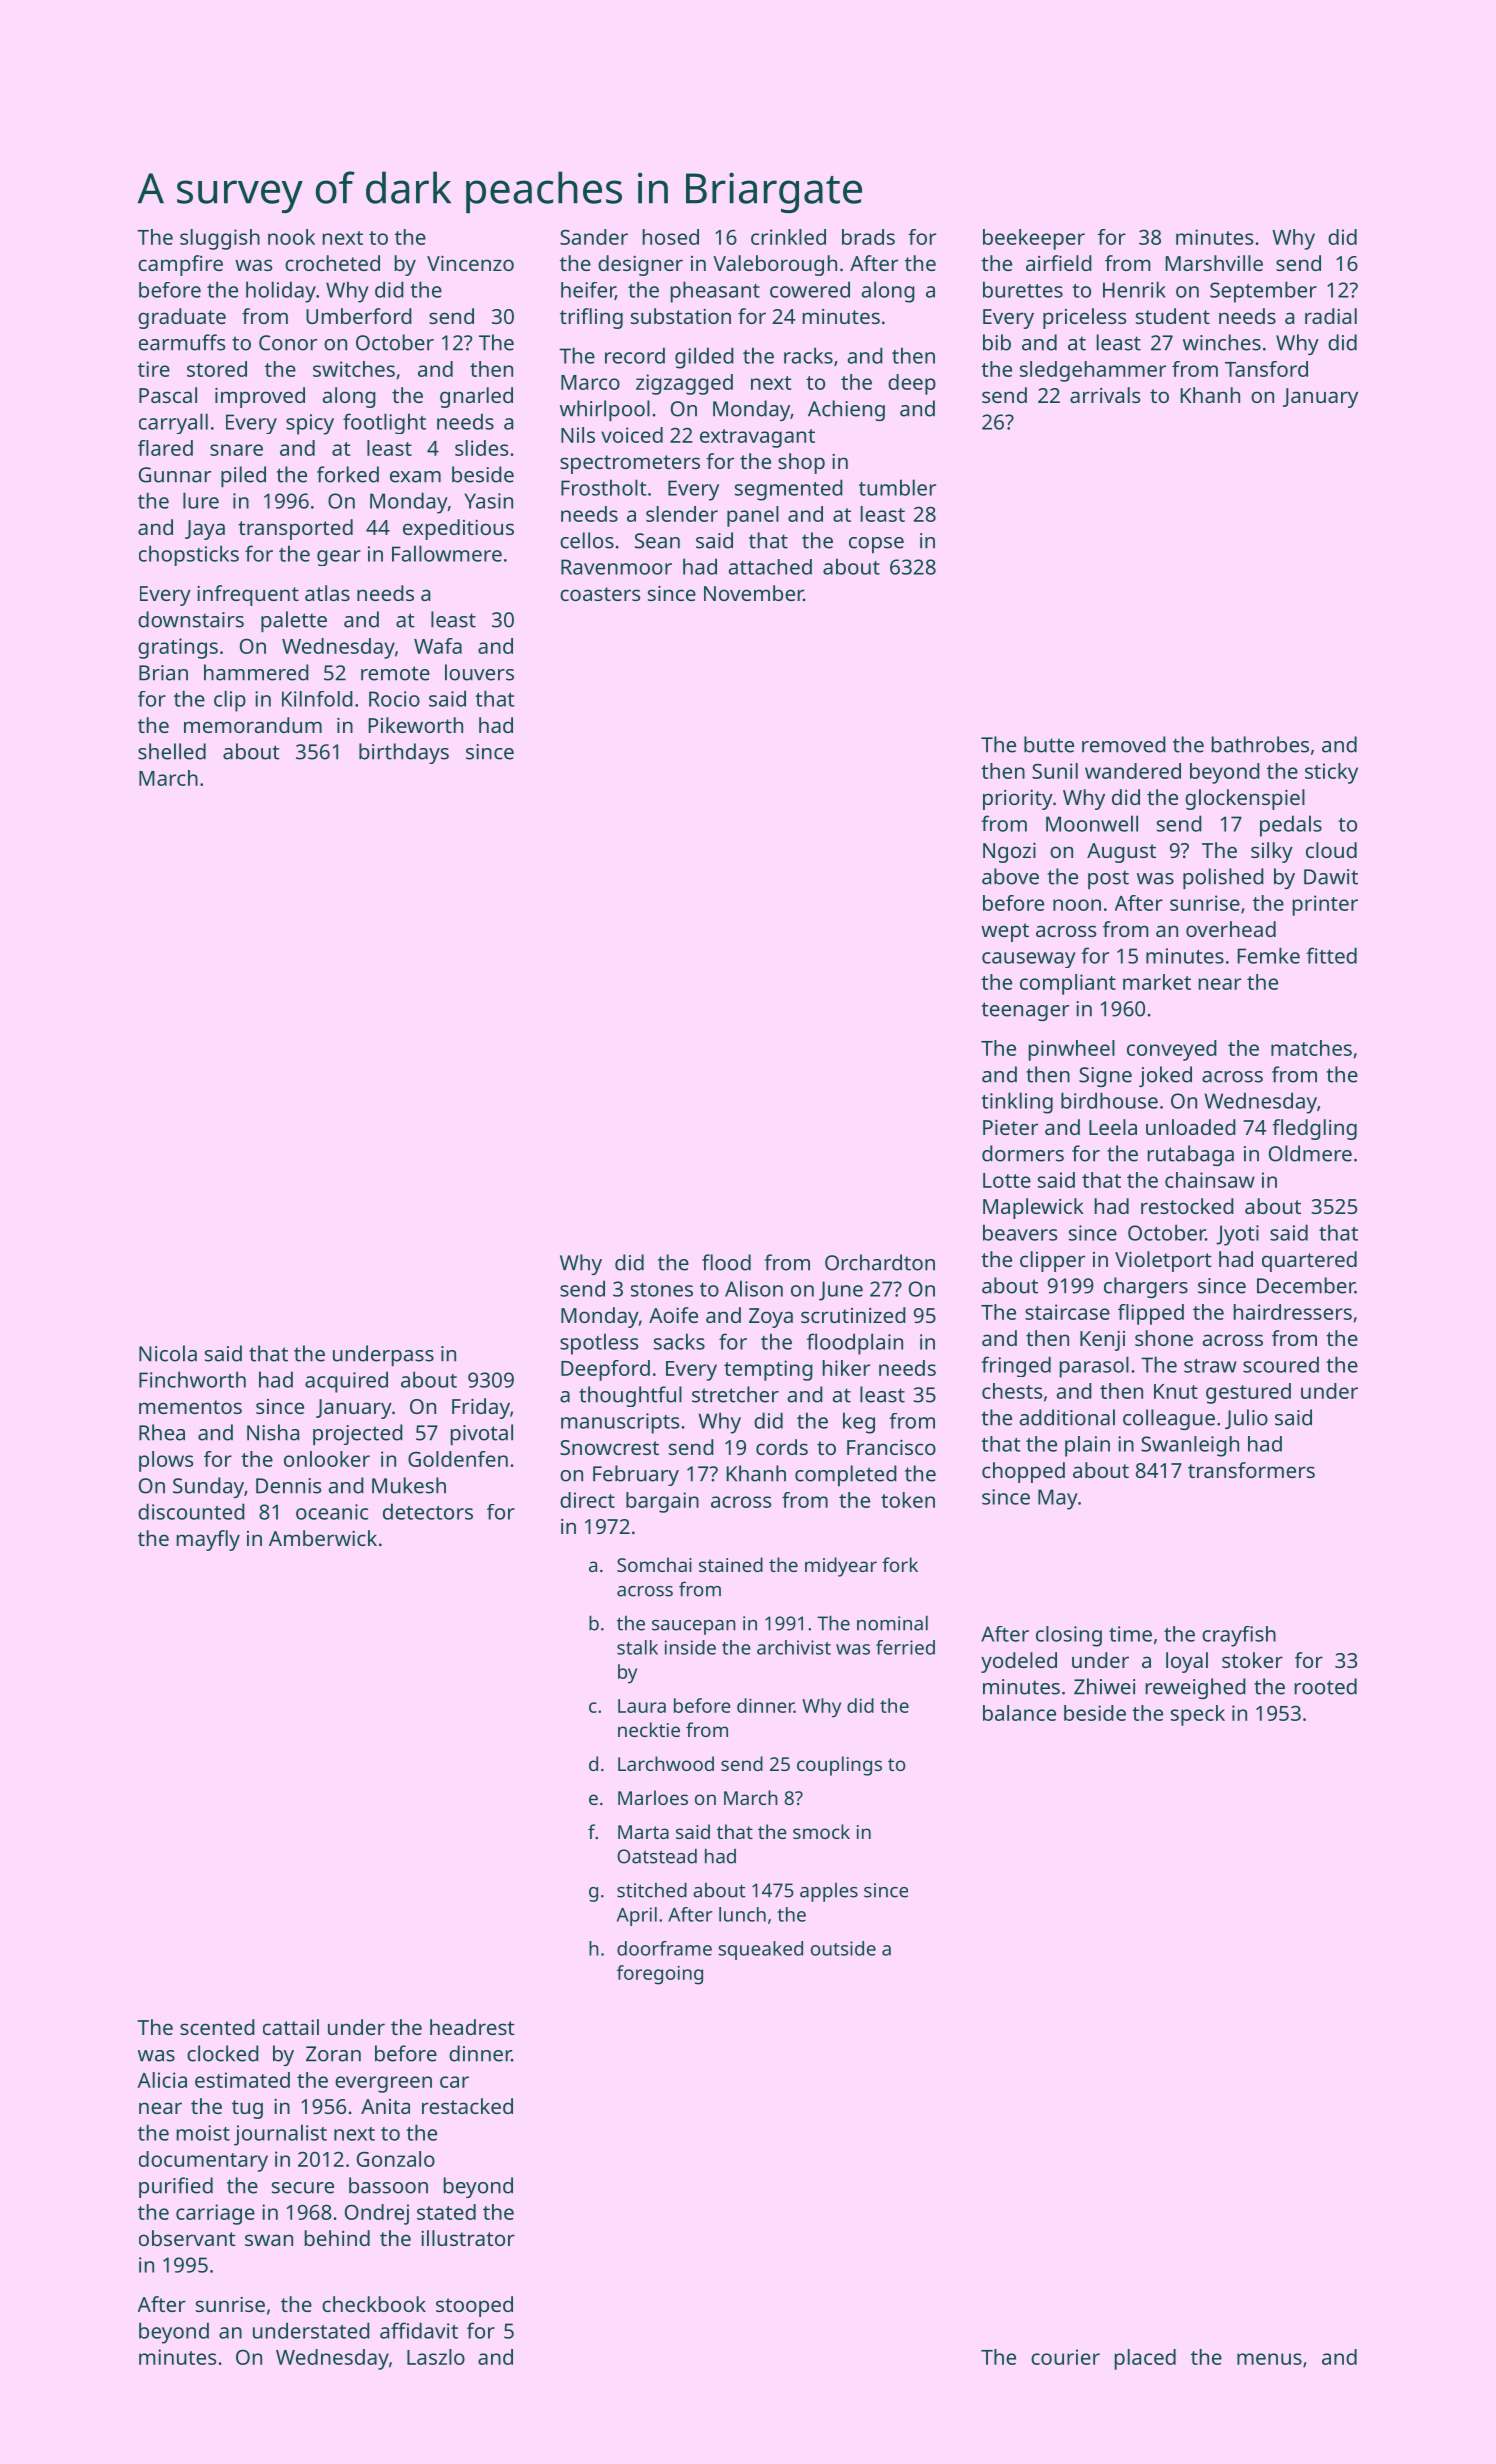 This screenshot has width=1496, height=2464. Describe the element at coordinates (1326, 1686) in the screenshot. I see `rooted` at that location.
